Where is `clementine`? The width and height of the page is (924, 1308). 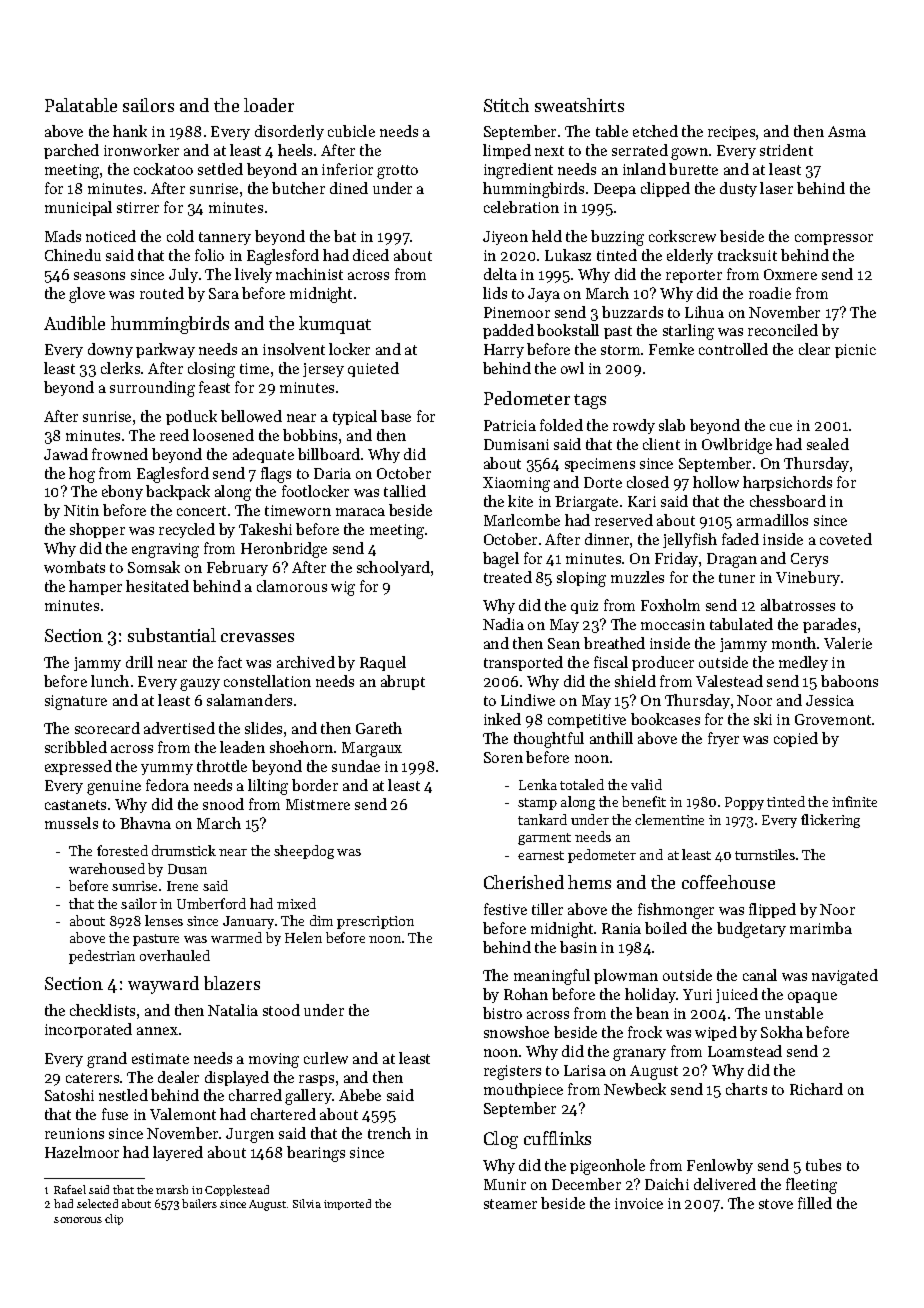
clementine is located at coordinates (669, 819).
